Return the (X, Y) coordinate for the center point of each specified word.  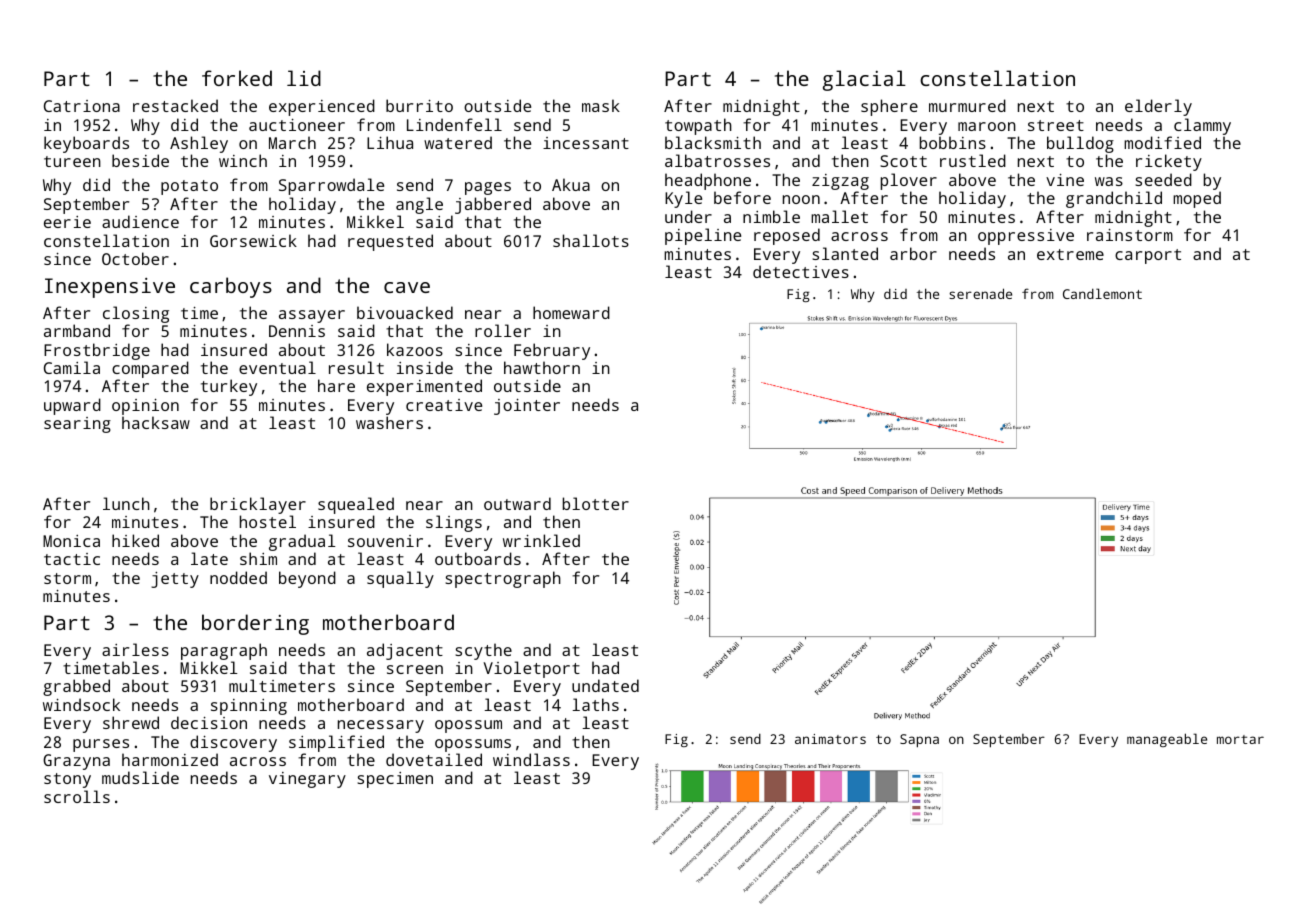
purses (101, 745)
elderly (1158, 107)
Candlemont (1102, 293)
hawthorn (542, 367)
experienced (322, 107)
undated (605, 685)
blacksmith (713, 142)
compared (150, 369)
